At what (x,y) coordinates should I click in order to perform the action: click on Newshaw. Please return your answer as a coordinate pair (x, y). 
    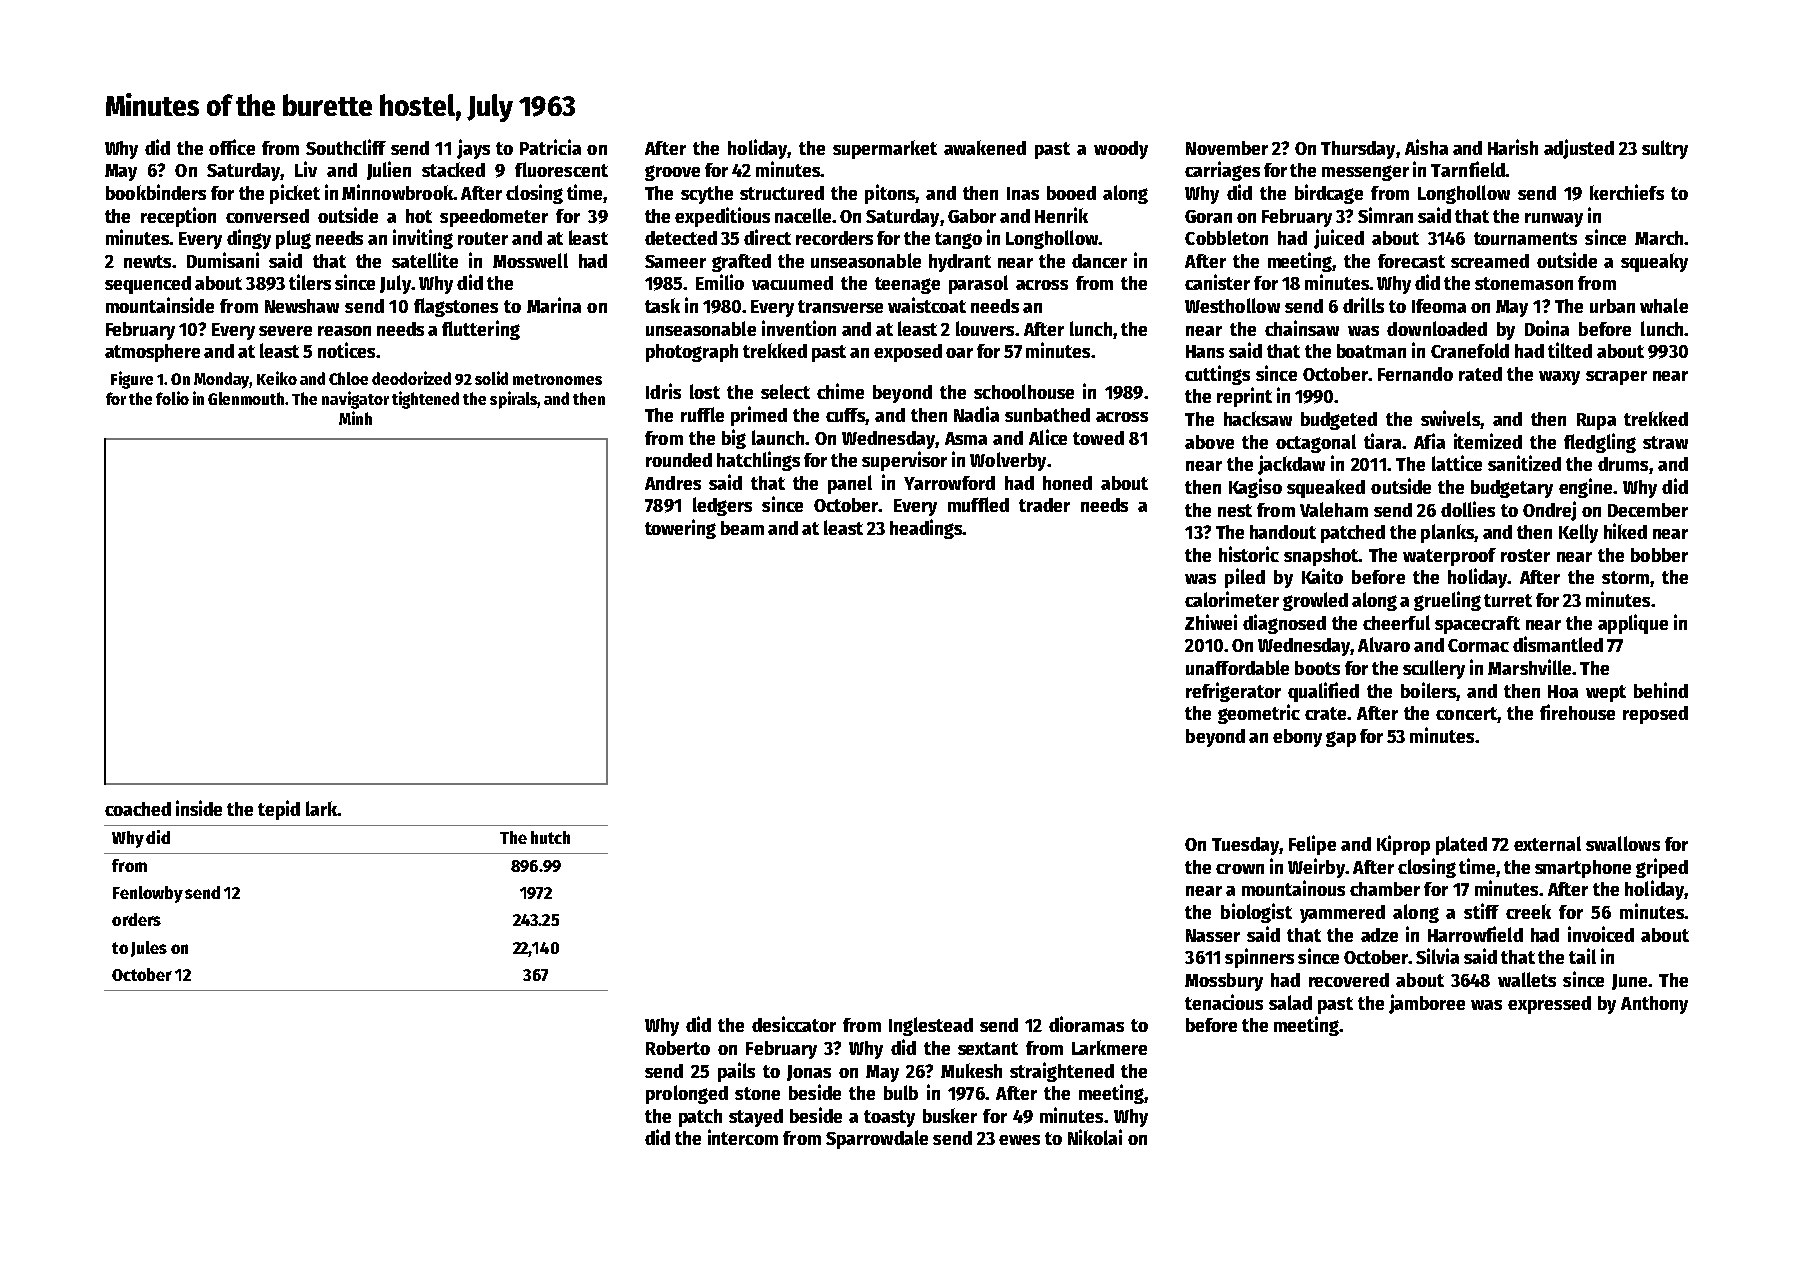
    Looking at the image, I should click on (302, 306).
